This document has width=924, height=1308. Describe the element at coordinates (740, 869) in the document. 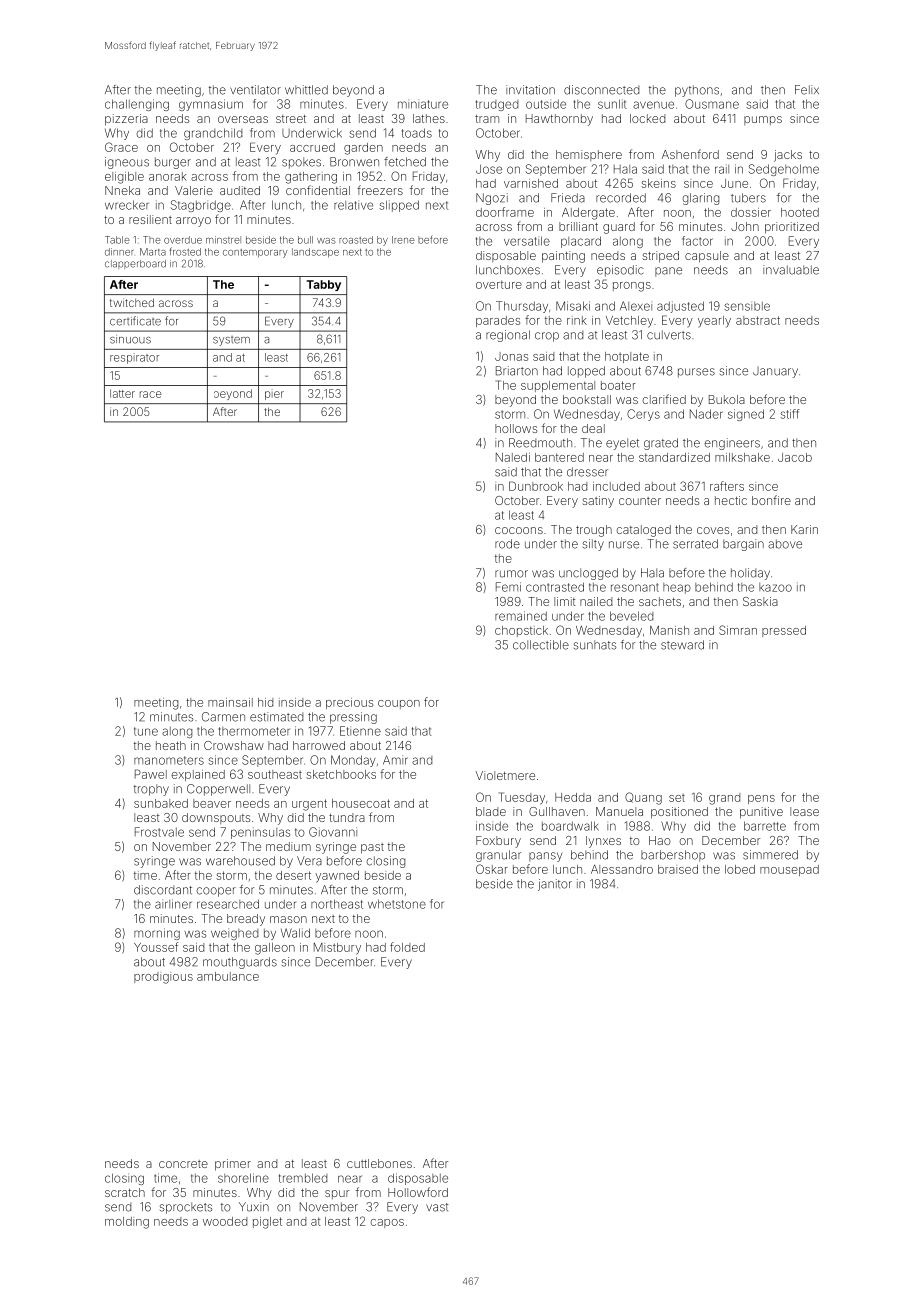

I see `lobed` at that location.
